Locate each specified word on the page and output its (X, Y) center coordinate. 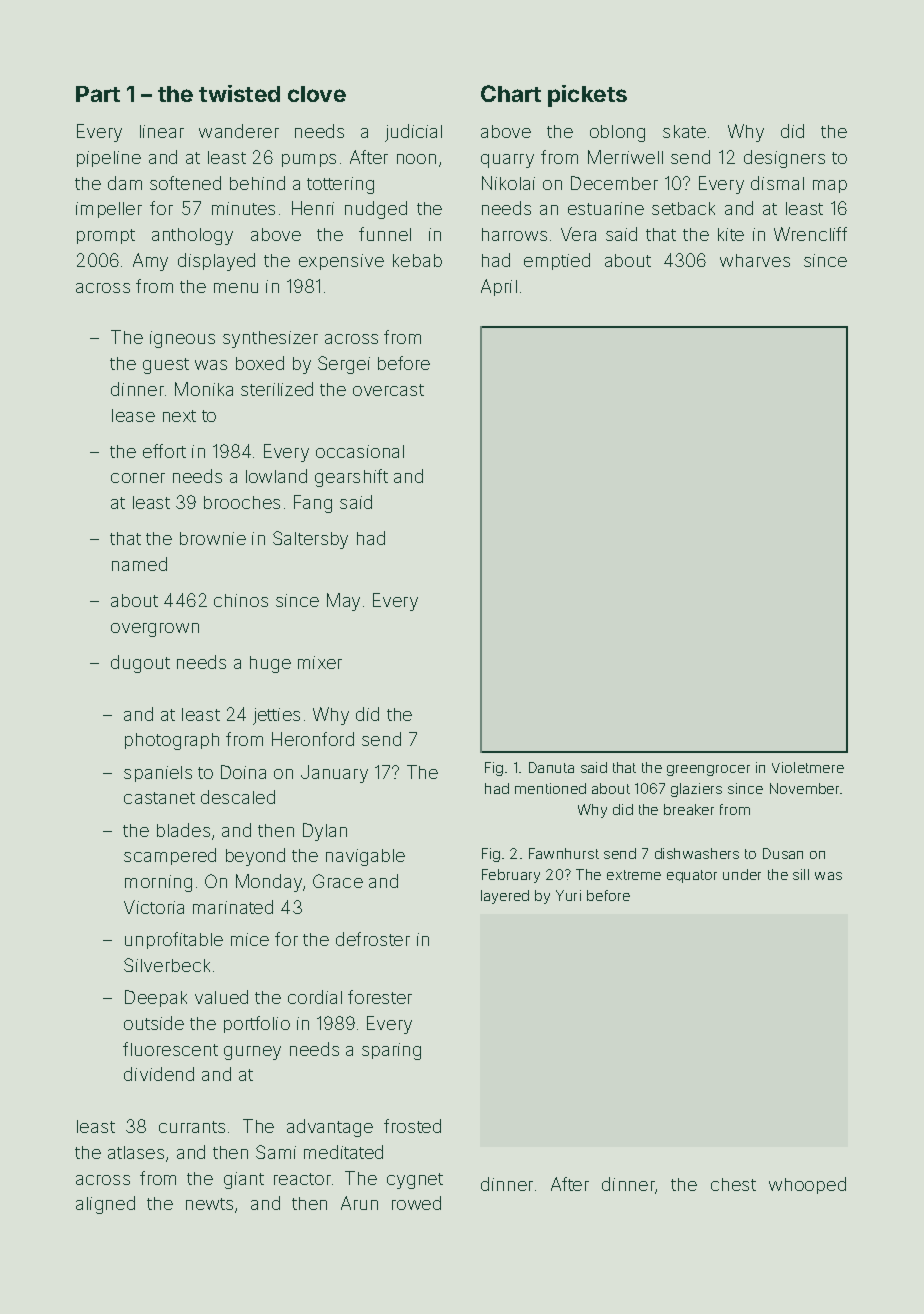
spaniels (158, 774)
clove (317, 94)
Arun (359, 1203)
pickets (587, 96)
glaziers (696, 790)
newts (209, 1204)
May (343, 602)
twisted (239, 93)
